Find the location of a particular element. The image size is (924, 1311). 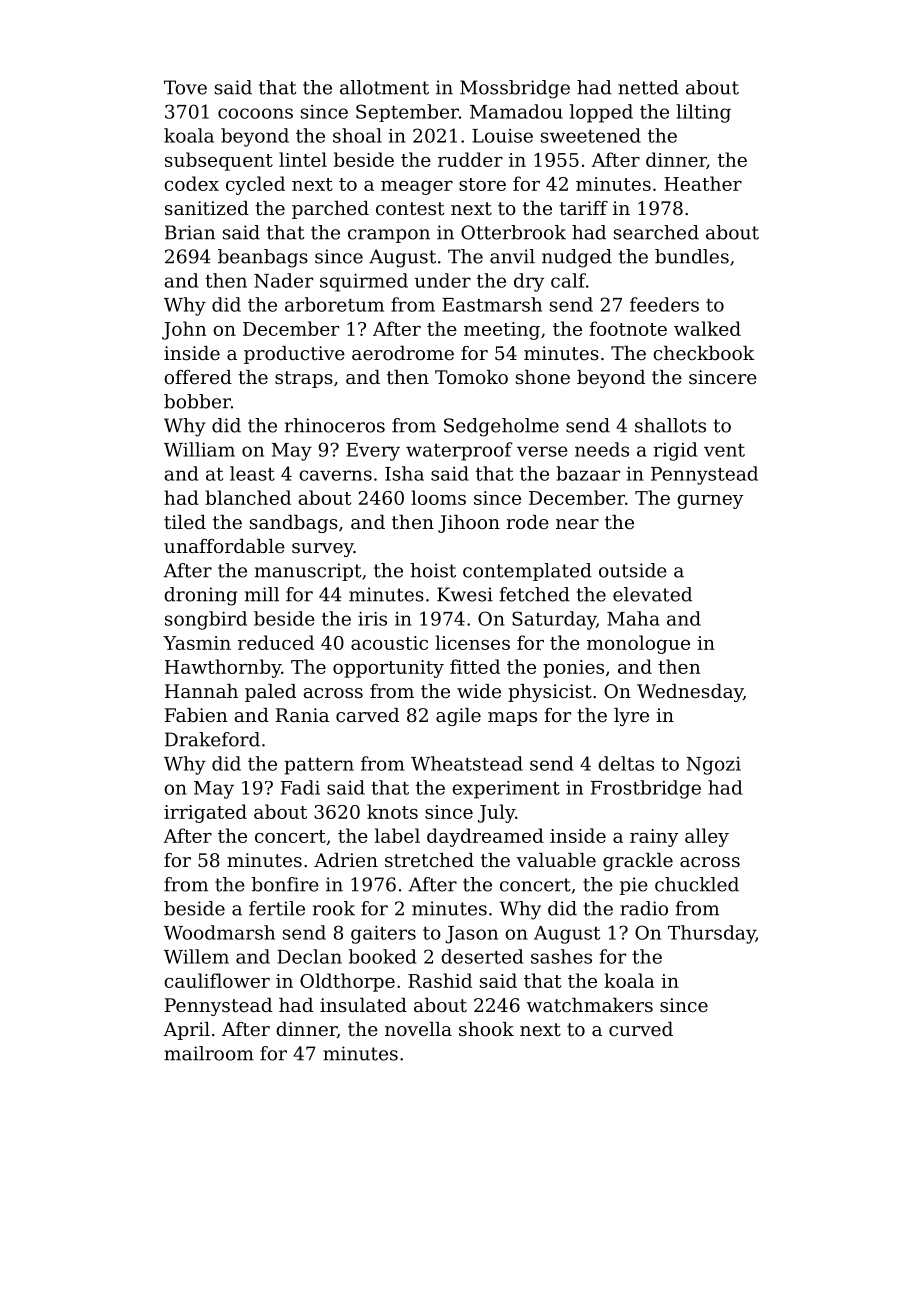

mailroom is located at coordinates (209, 1053).
